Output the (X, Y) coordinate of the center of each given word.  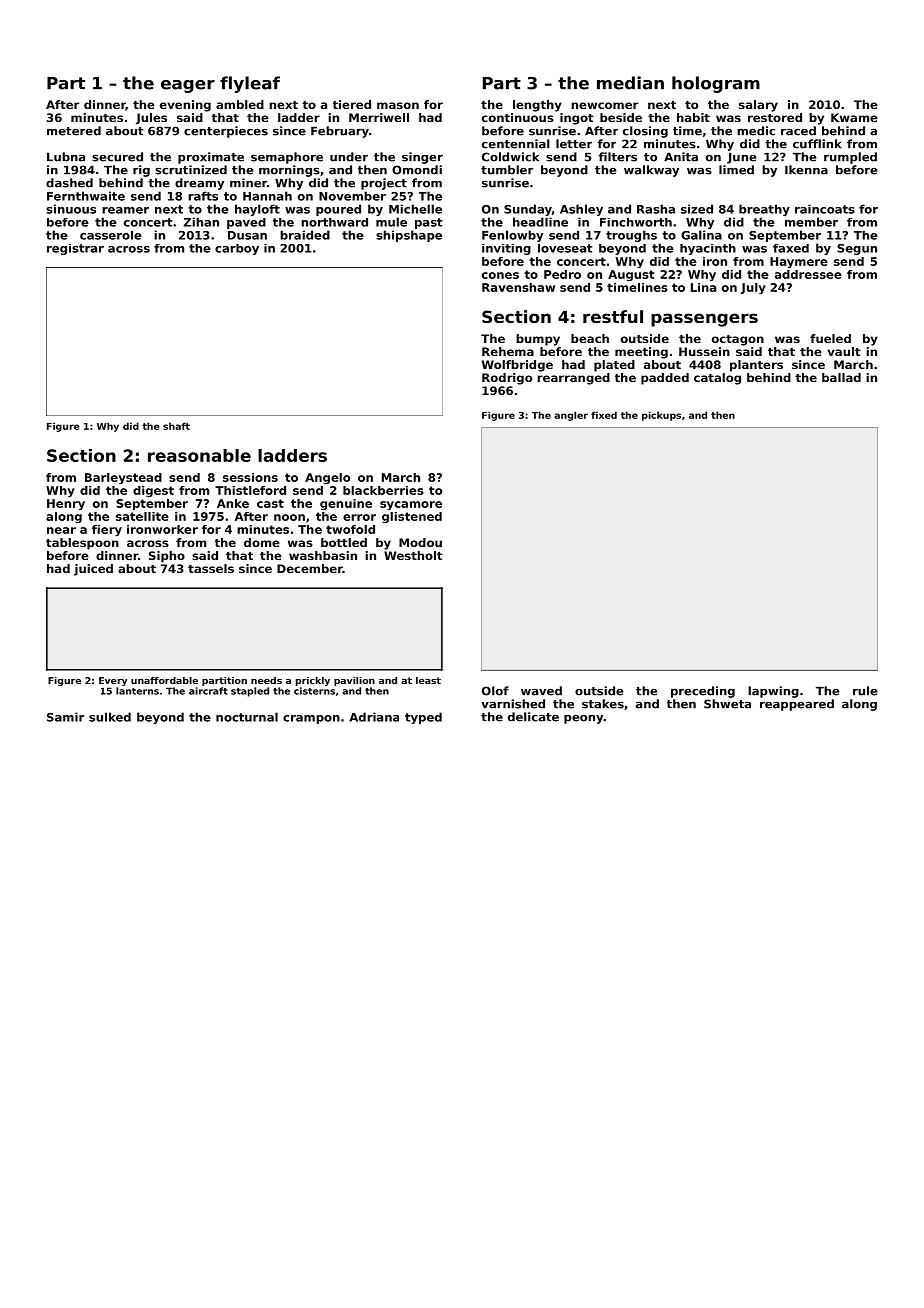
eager (188, 86)
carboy (237, 249)
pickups (661, 416)
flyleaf (250, 84)
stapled (250, 692)
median (630, 83)
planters (756, 366)
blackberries (383, 490)
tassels (211, 568)
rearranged (573, 379)
